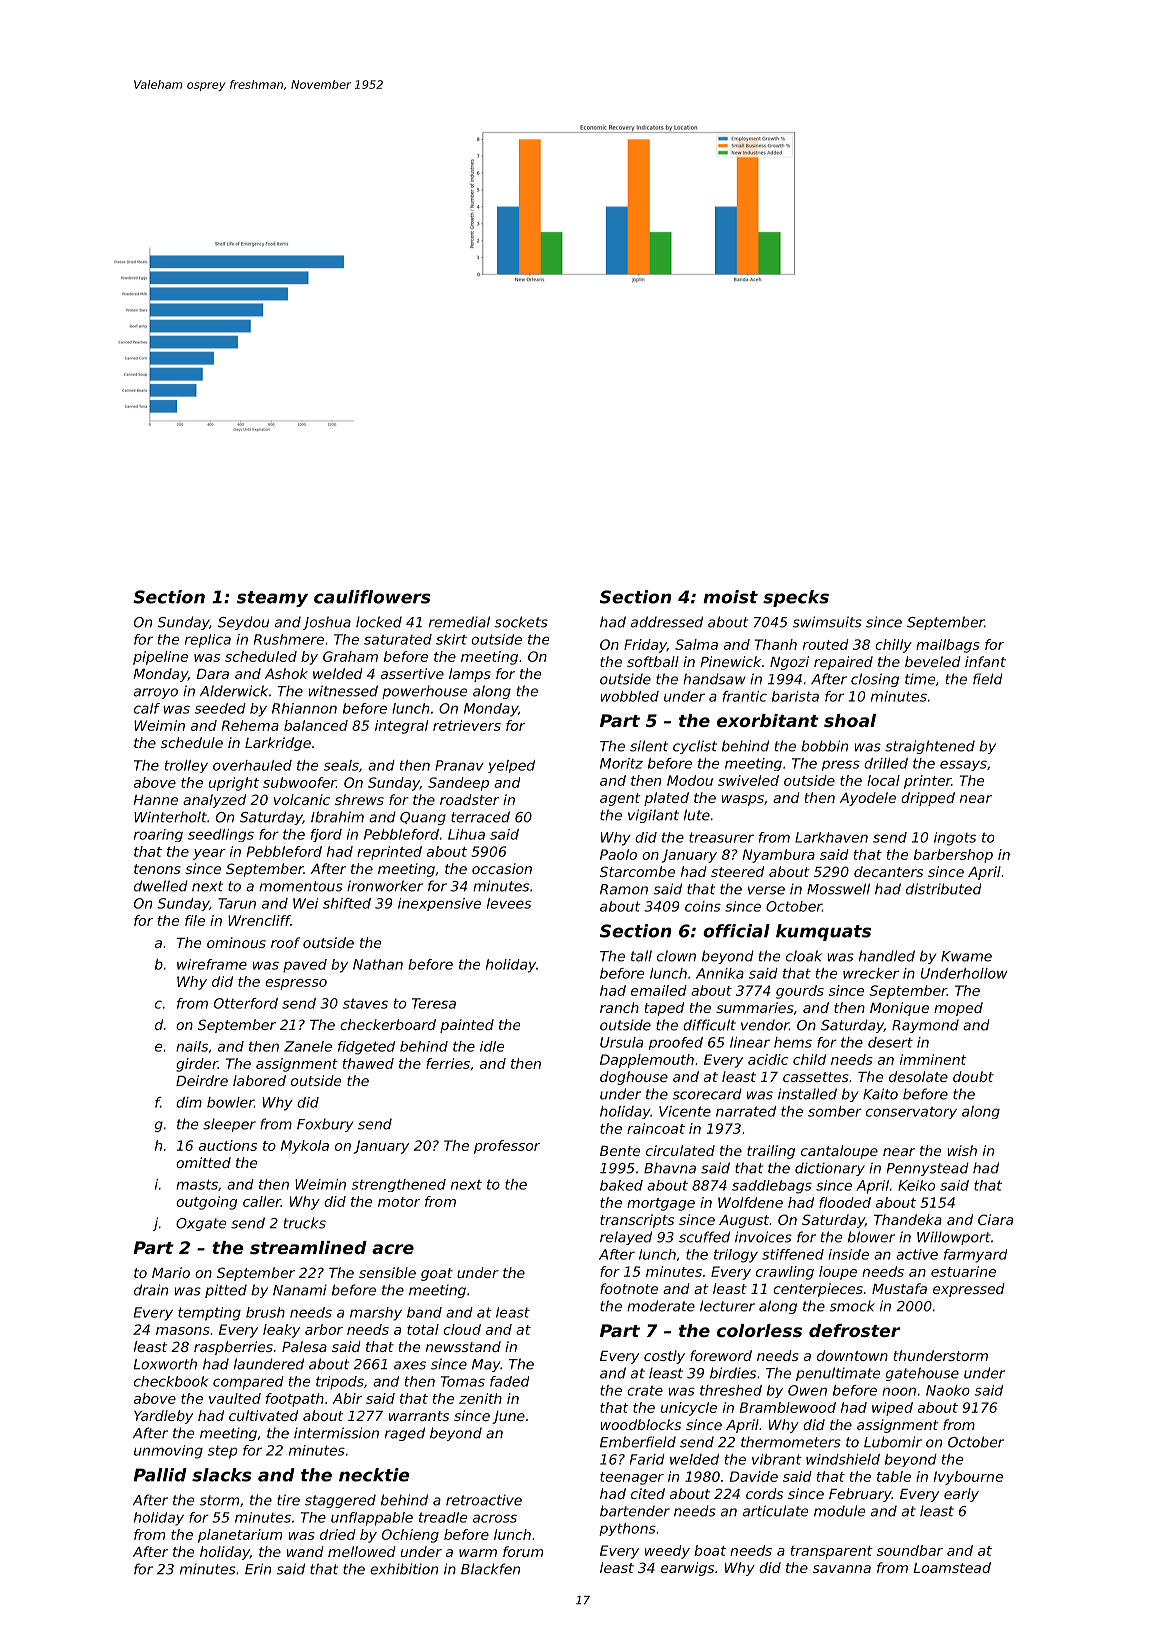 The height and width of the screenshot is (1628, 1151). I want to click on barista, so click(795, 696).
